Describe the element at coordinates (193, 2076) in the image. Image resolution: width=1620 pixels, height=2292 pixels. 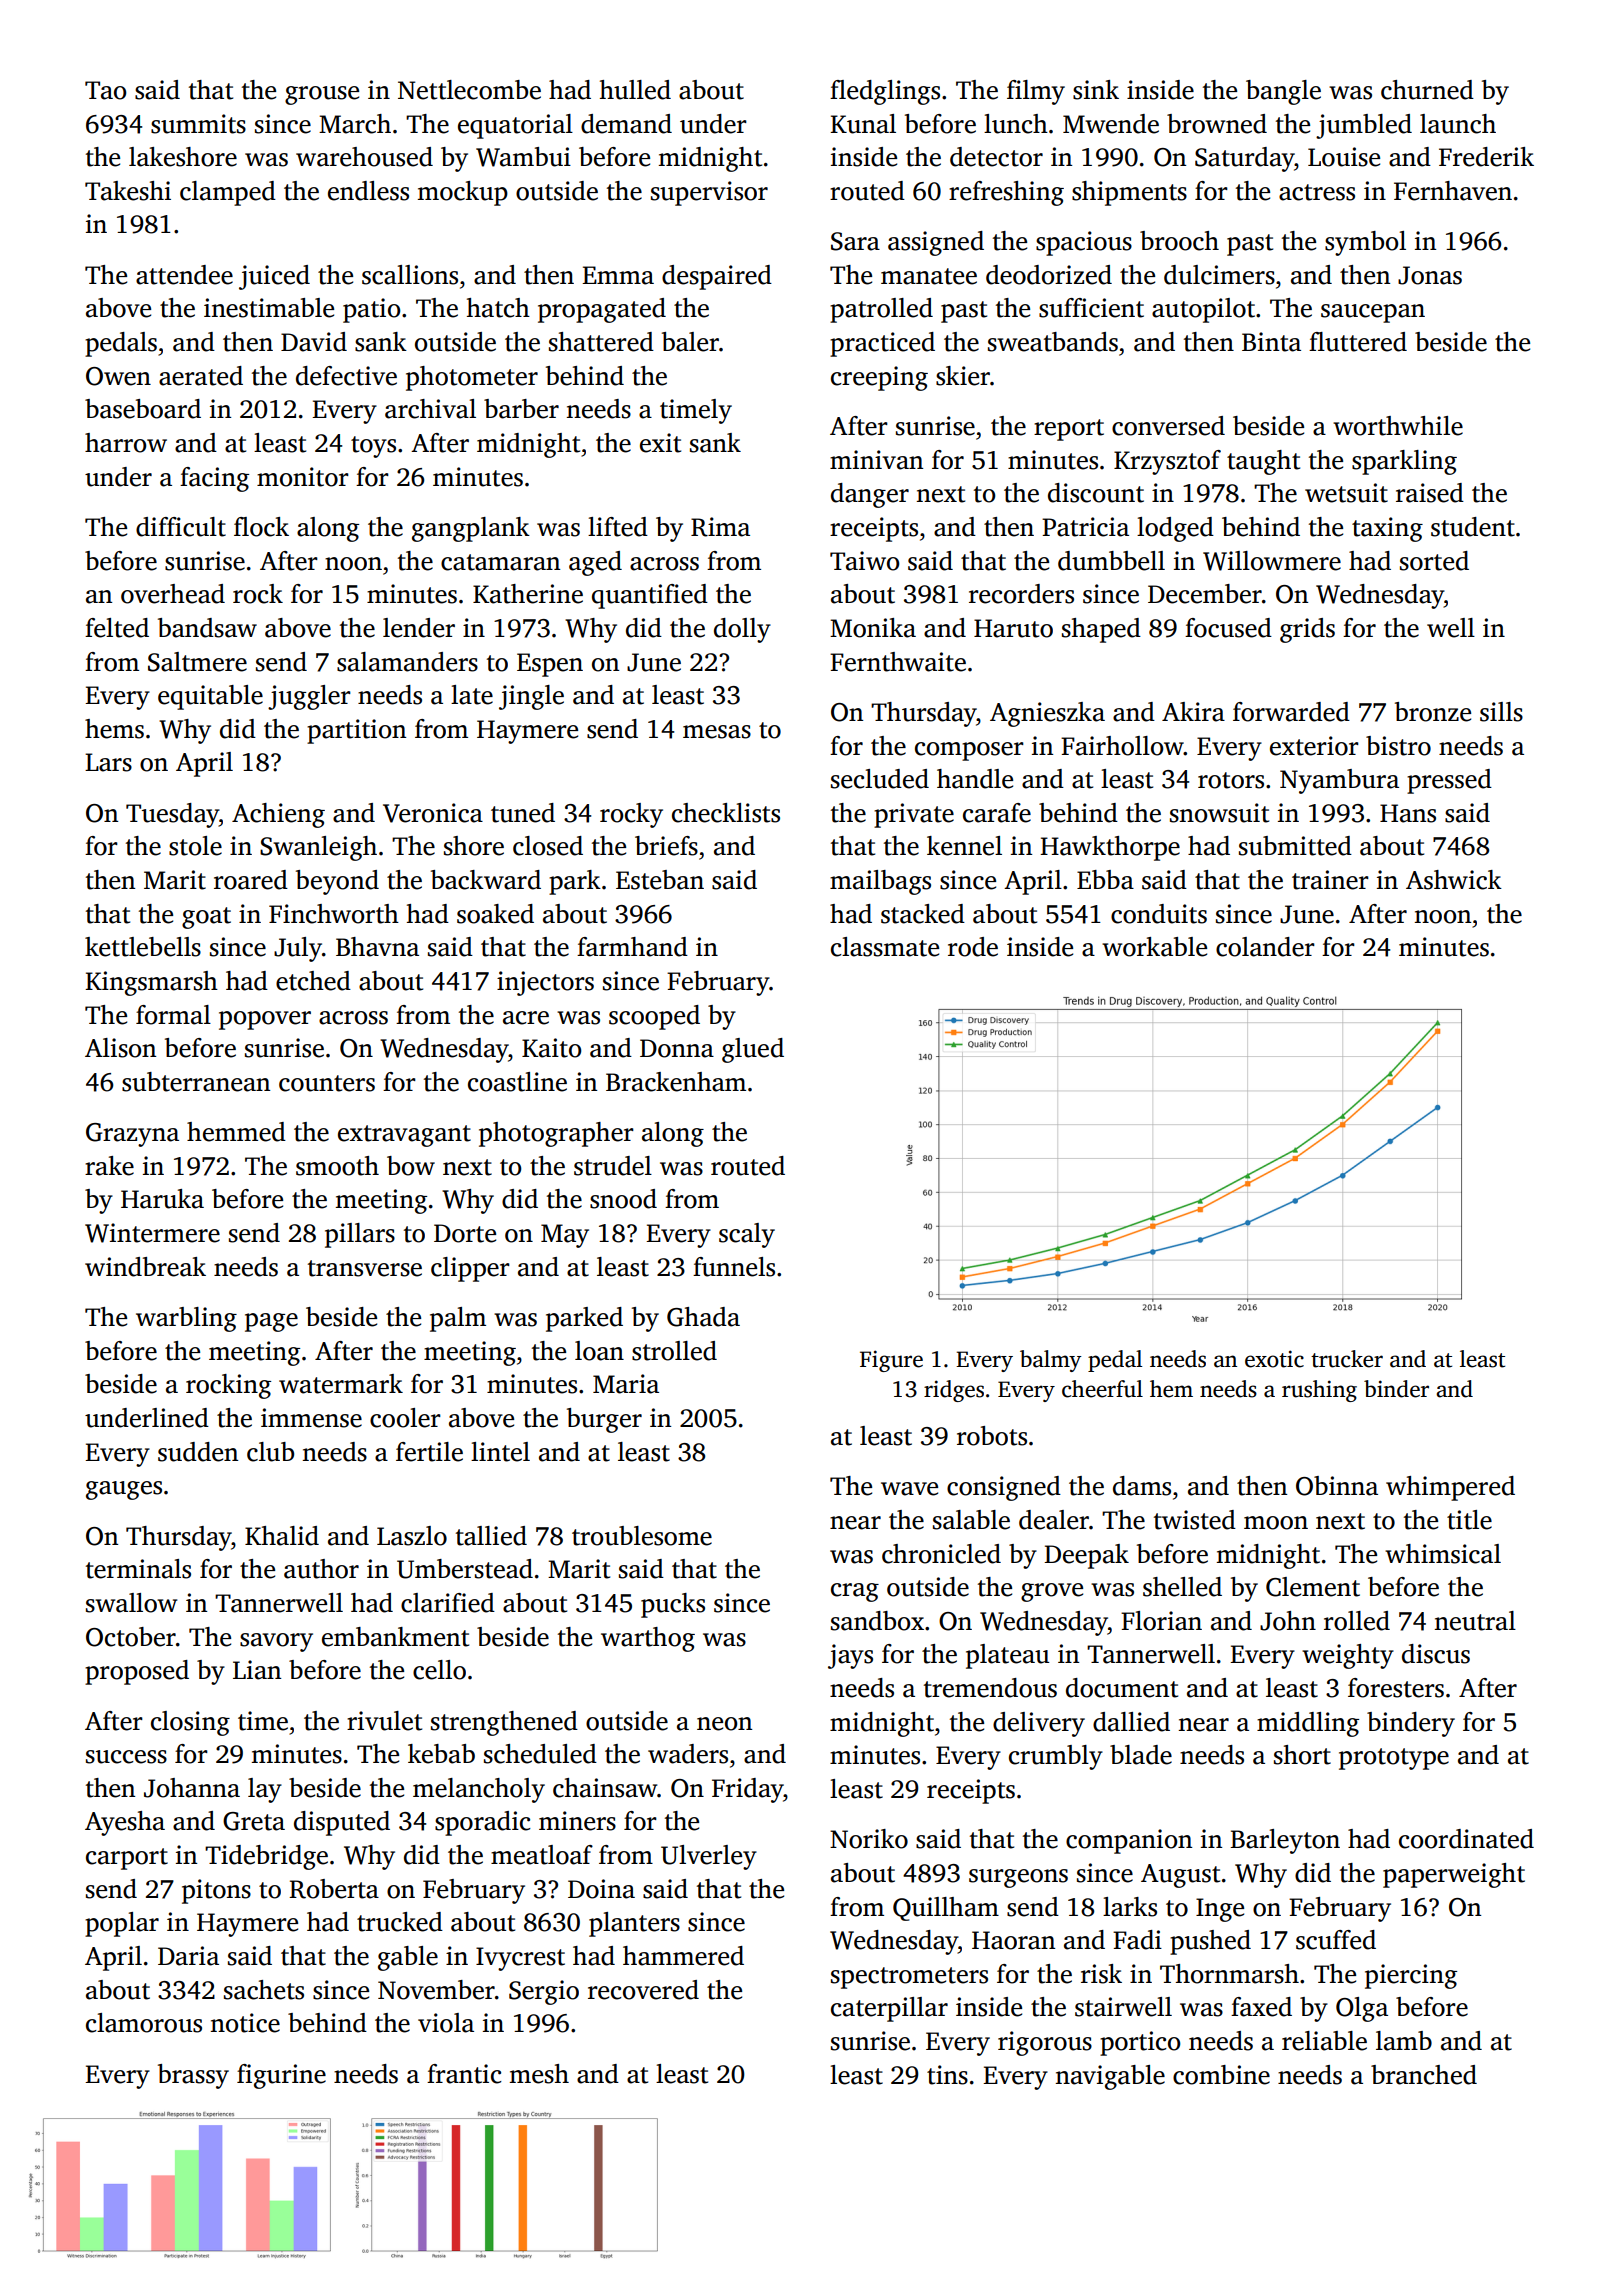
I see `brassy` at that location.
